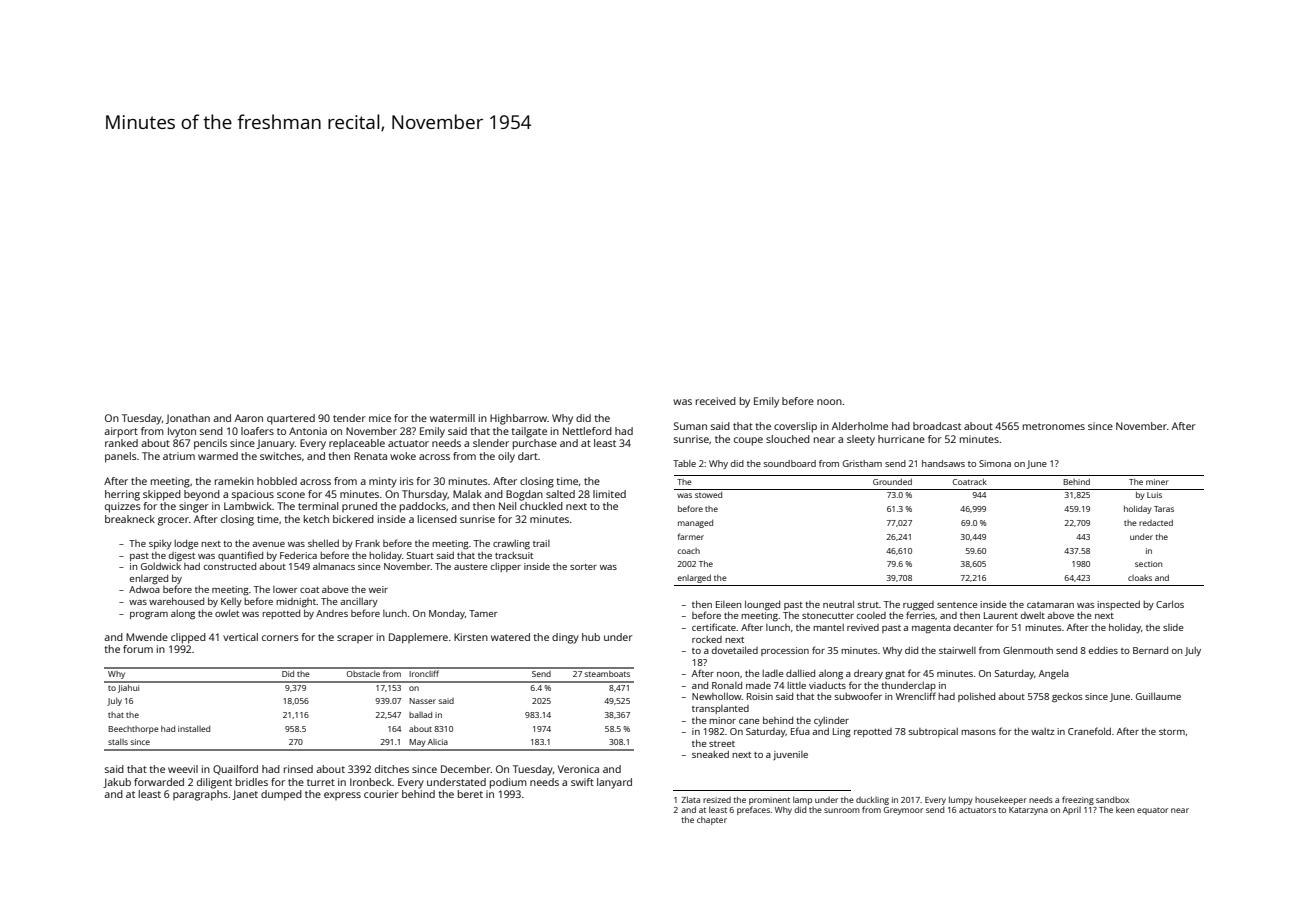 Image resolution: width=1308 pixels, height=924 pixels. Describe the element at coordinates (1054, 426) in the screenshot. I see `metronomes` at that location.
